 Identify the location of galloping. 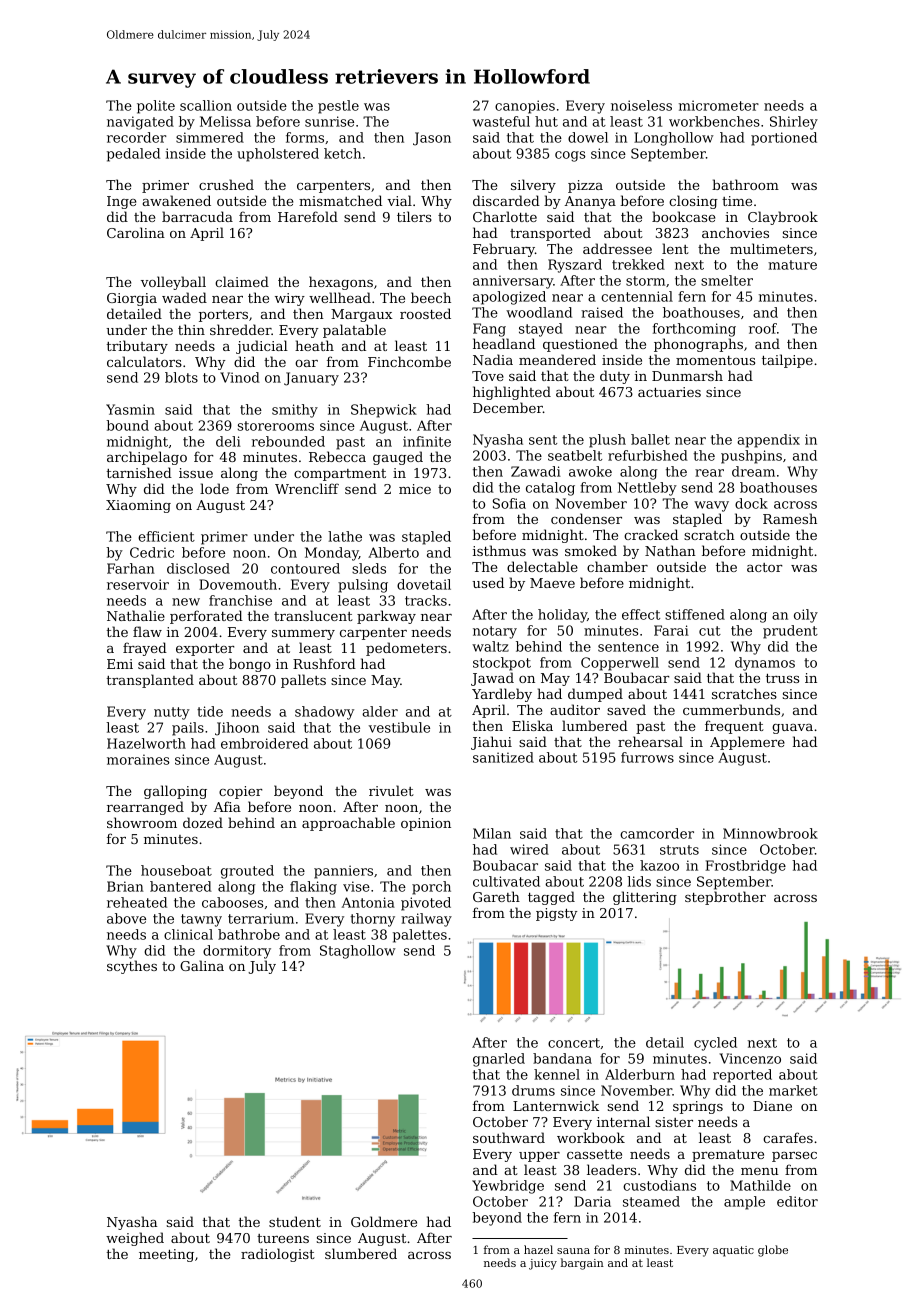
(175, 792).
